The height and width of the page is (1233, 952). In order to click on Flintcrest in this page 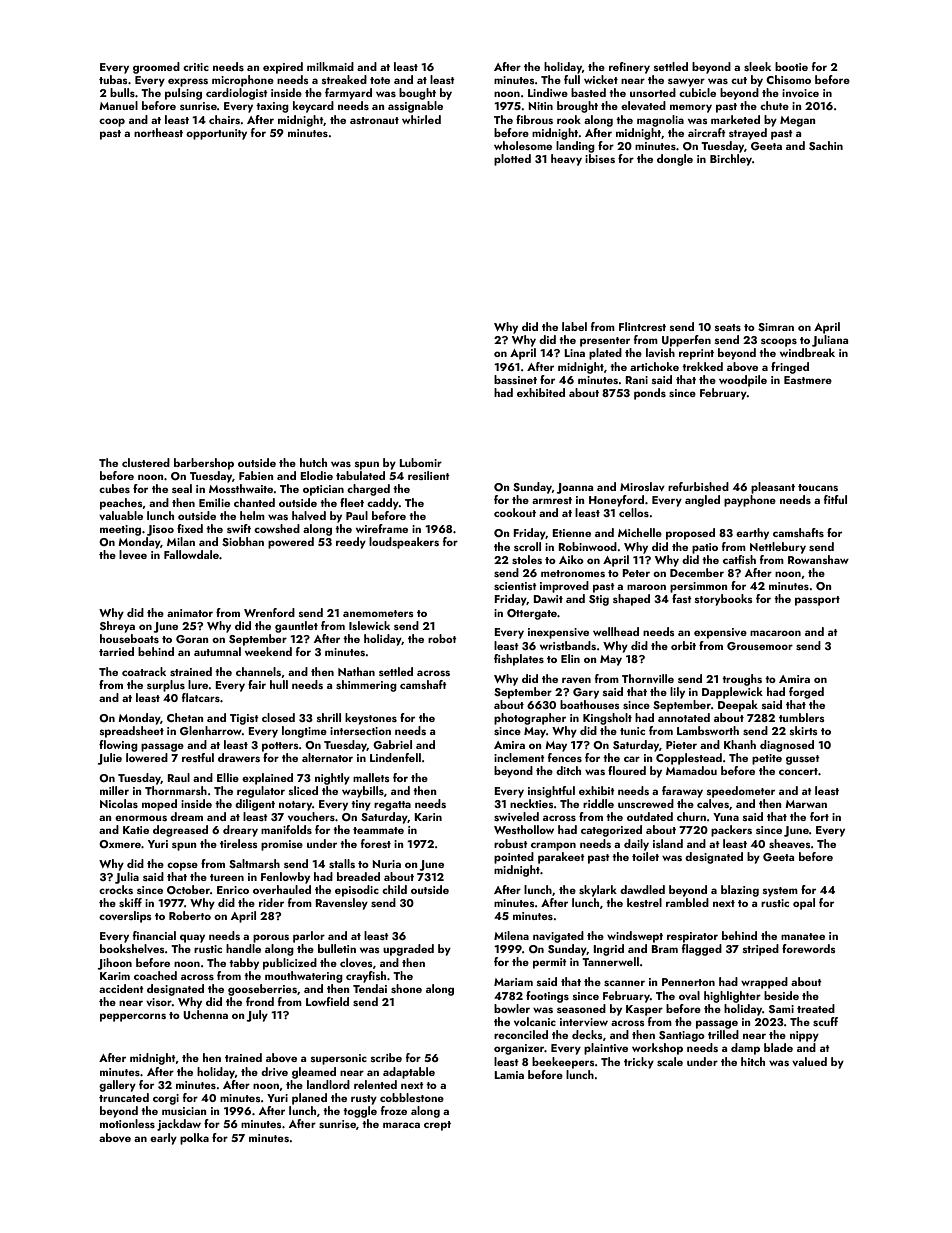, I will do `click(642, 326)`.
